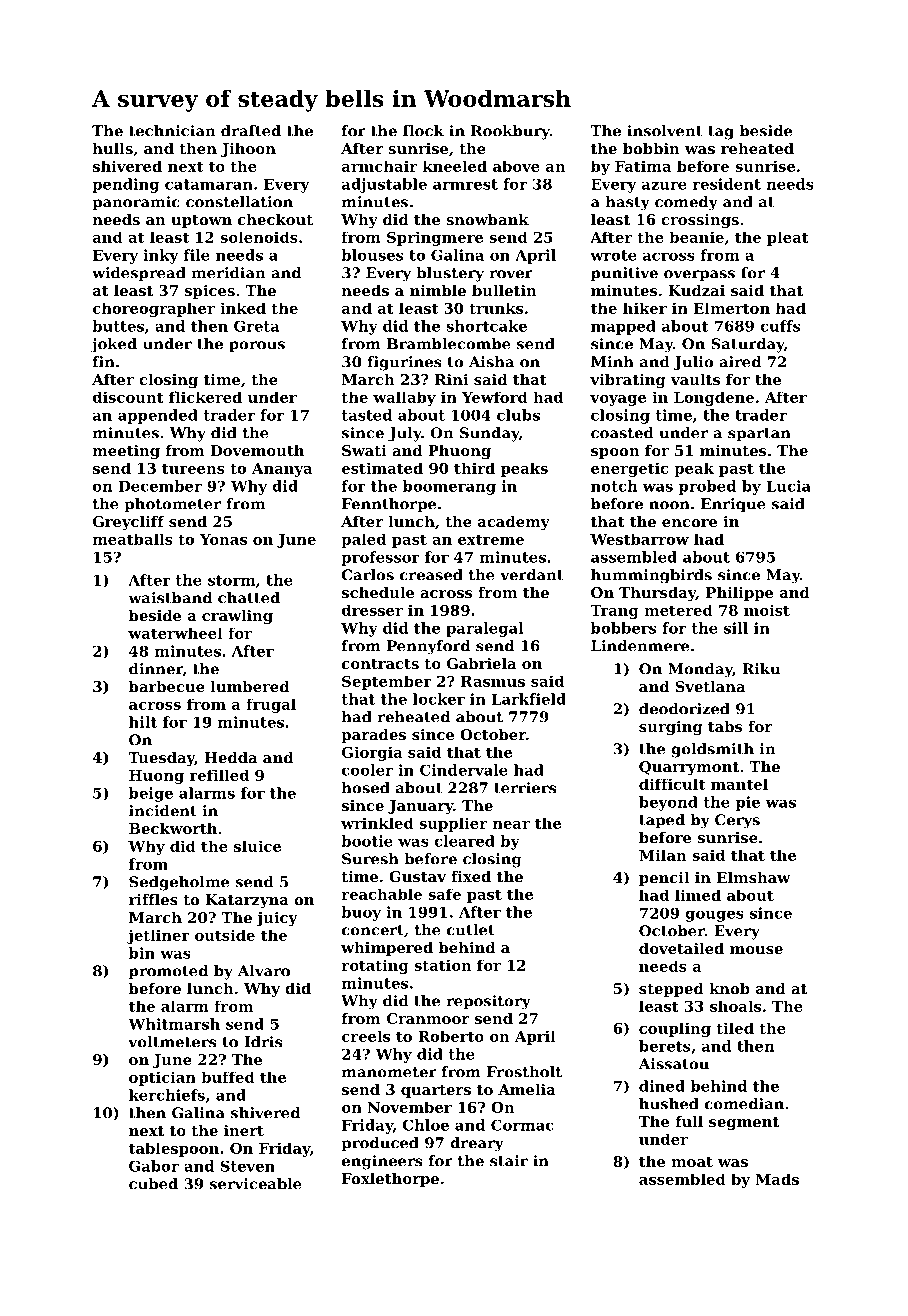 Image resolution: width=908 pixels, height=1316 pixels. Describe the element at coordinates (264, 971) in the document. I see `Alvaro` at that location.
